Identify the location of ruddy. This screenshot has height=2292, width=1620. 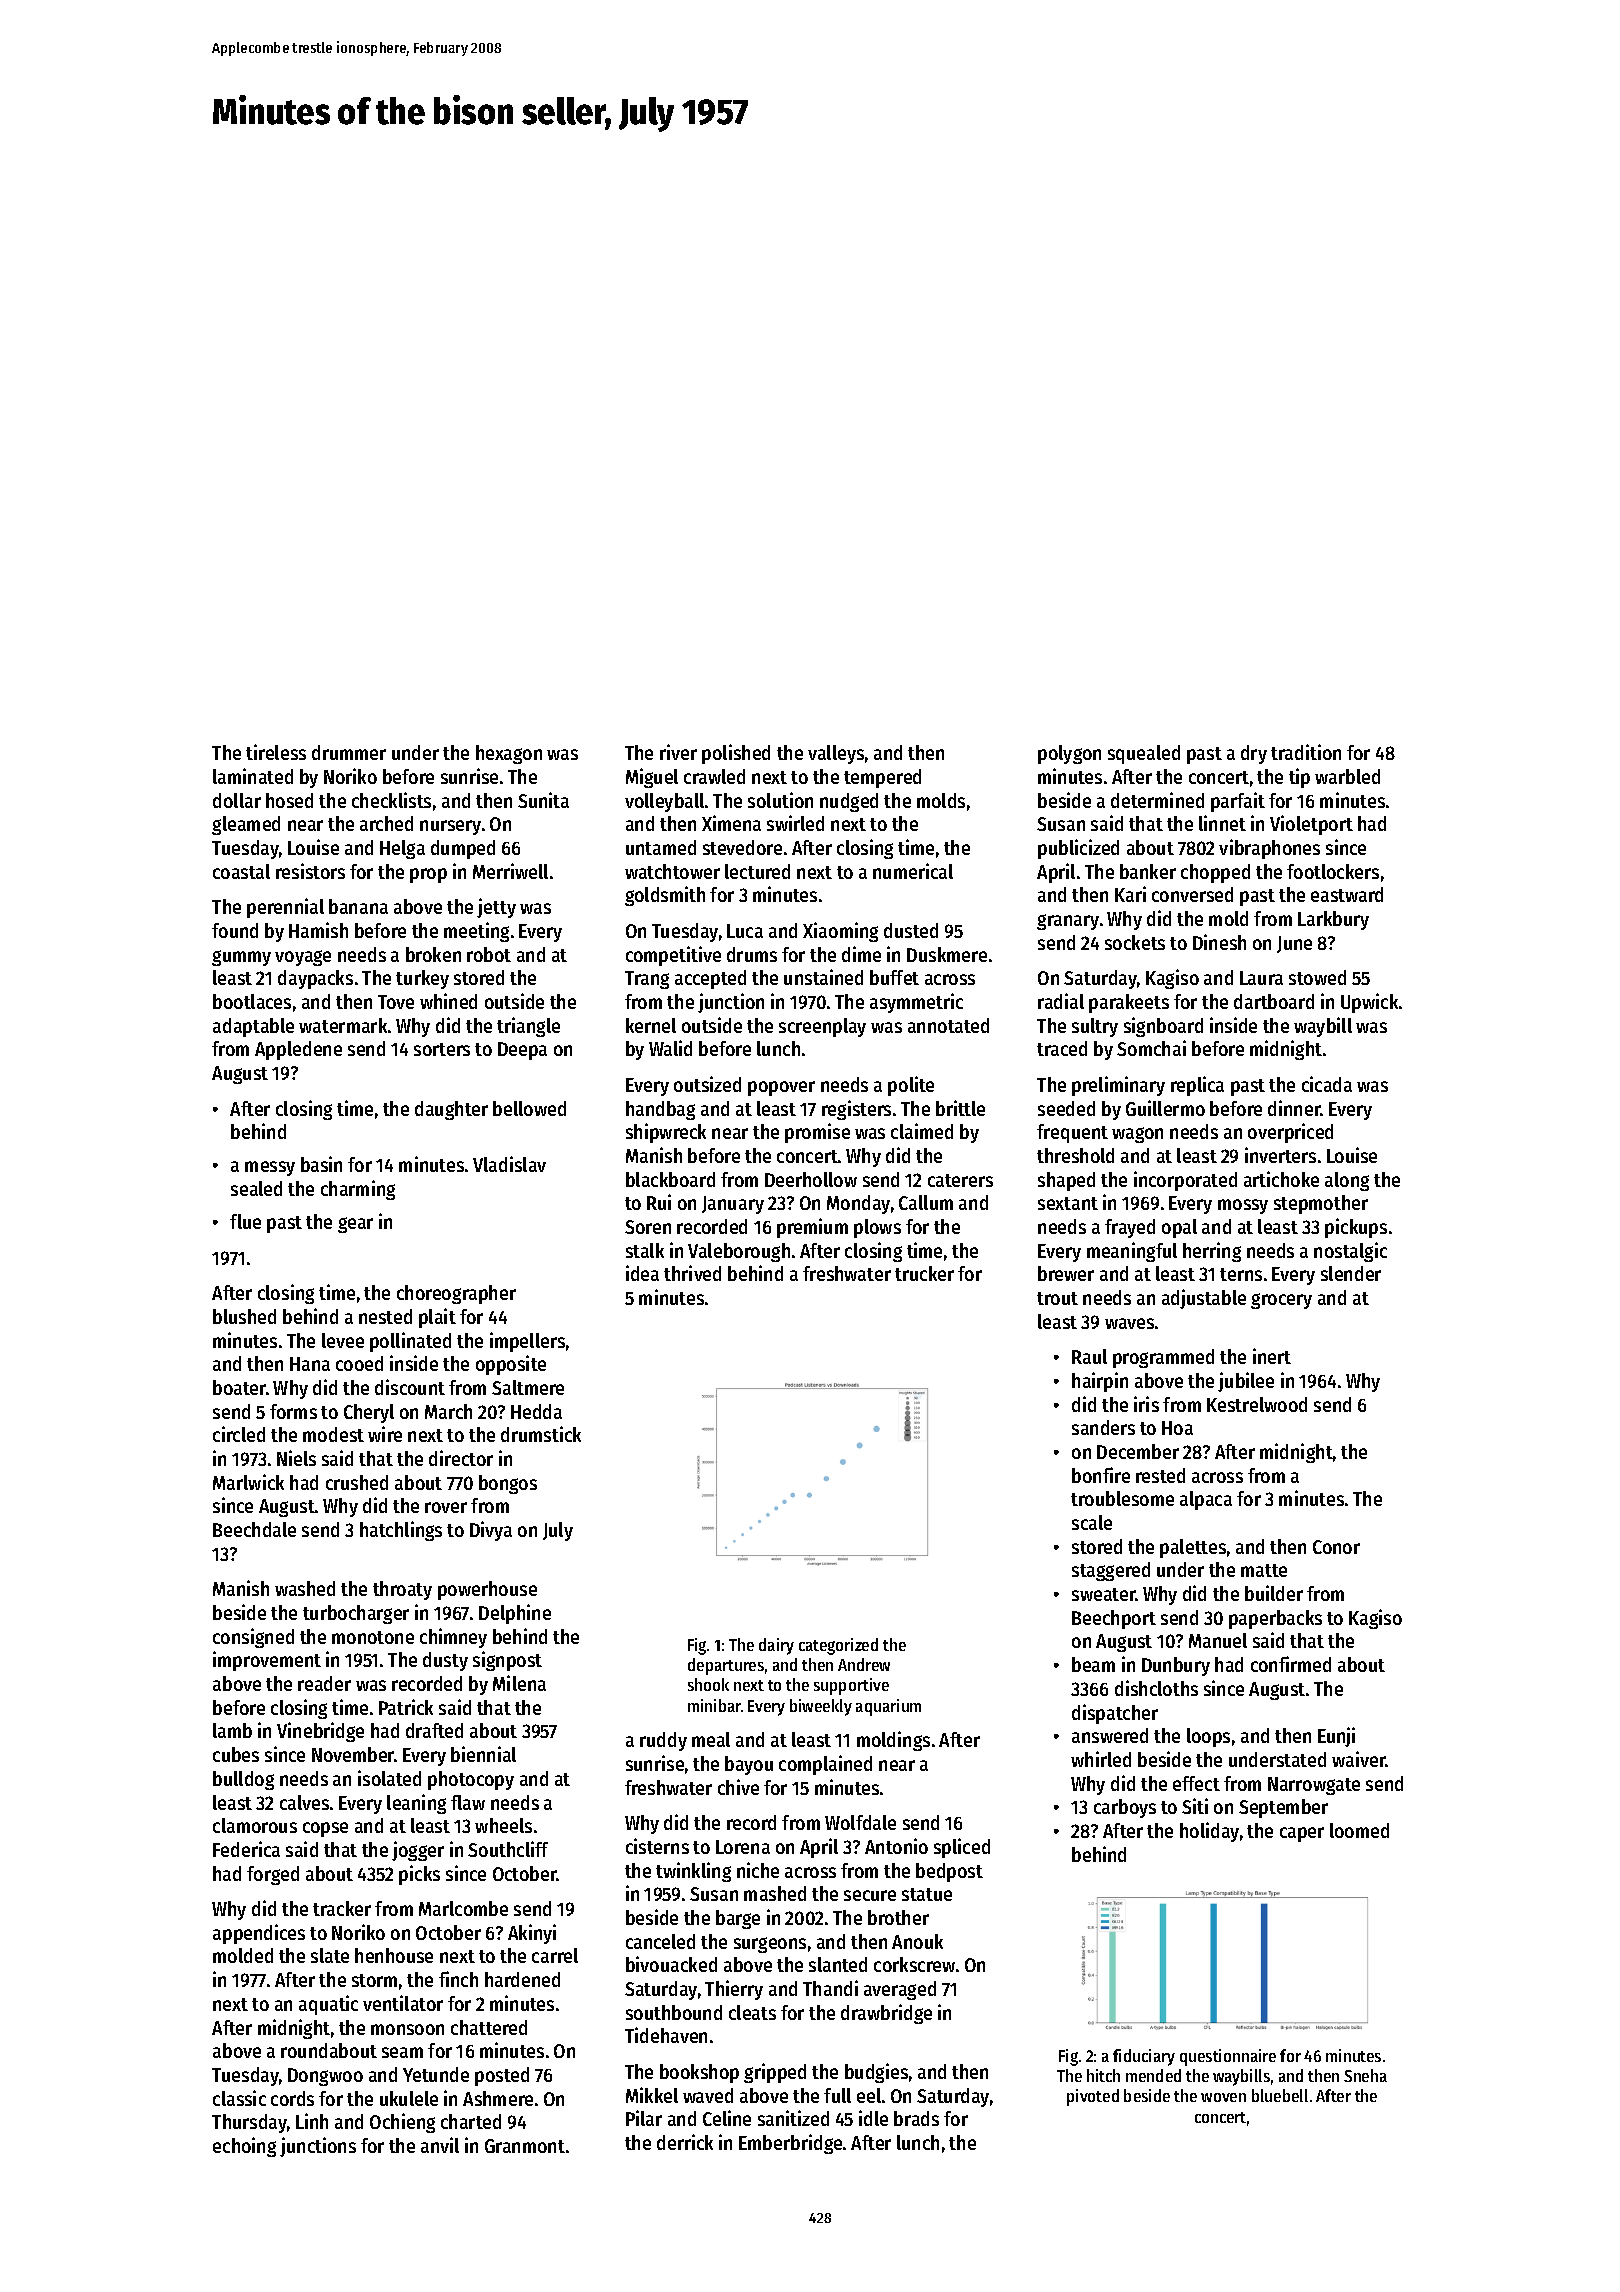
(663, 1741).
